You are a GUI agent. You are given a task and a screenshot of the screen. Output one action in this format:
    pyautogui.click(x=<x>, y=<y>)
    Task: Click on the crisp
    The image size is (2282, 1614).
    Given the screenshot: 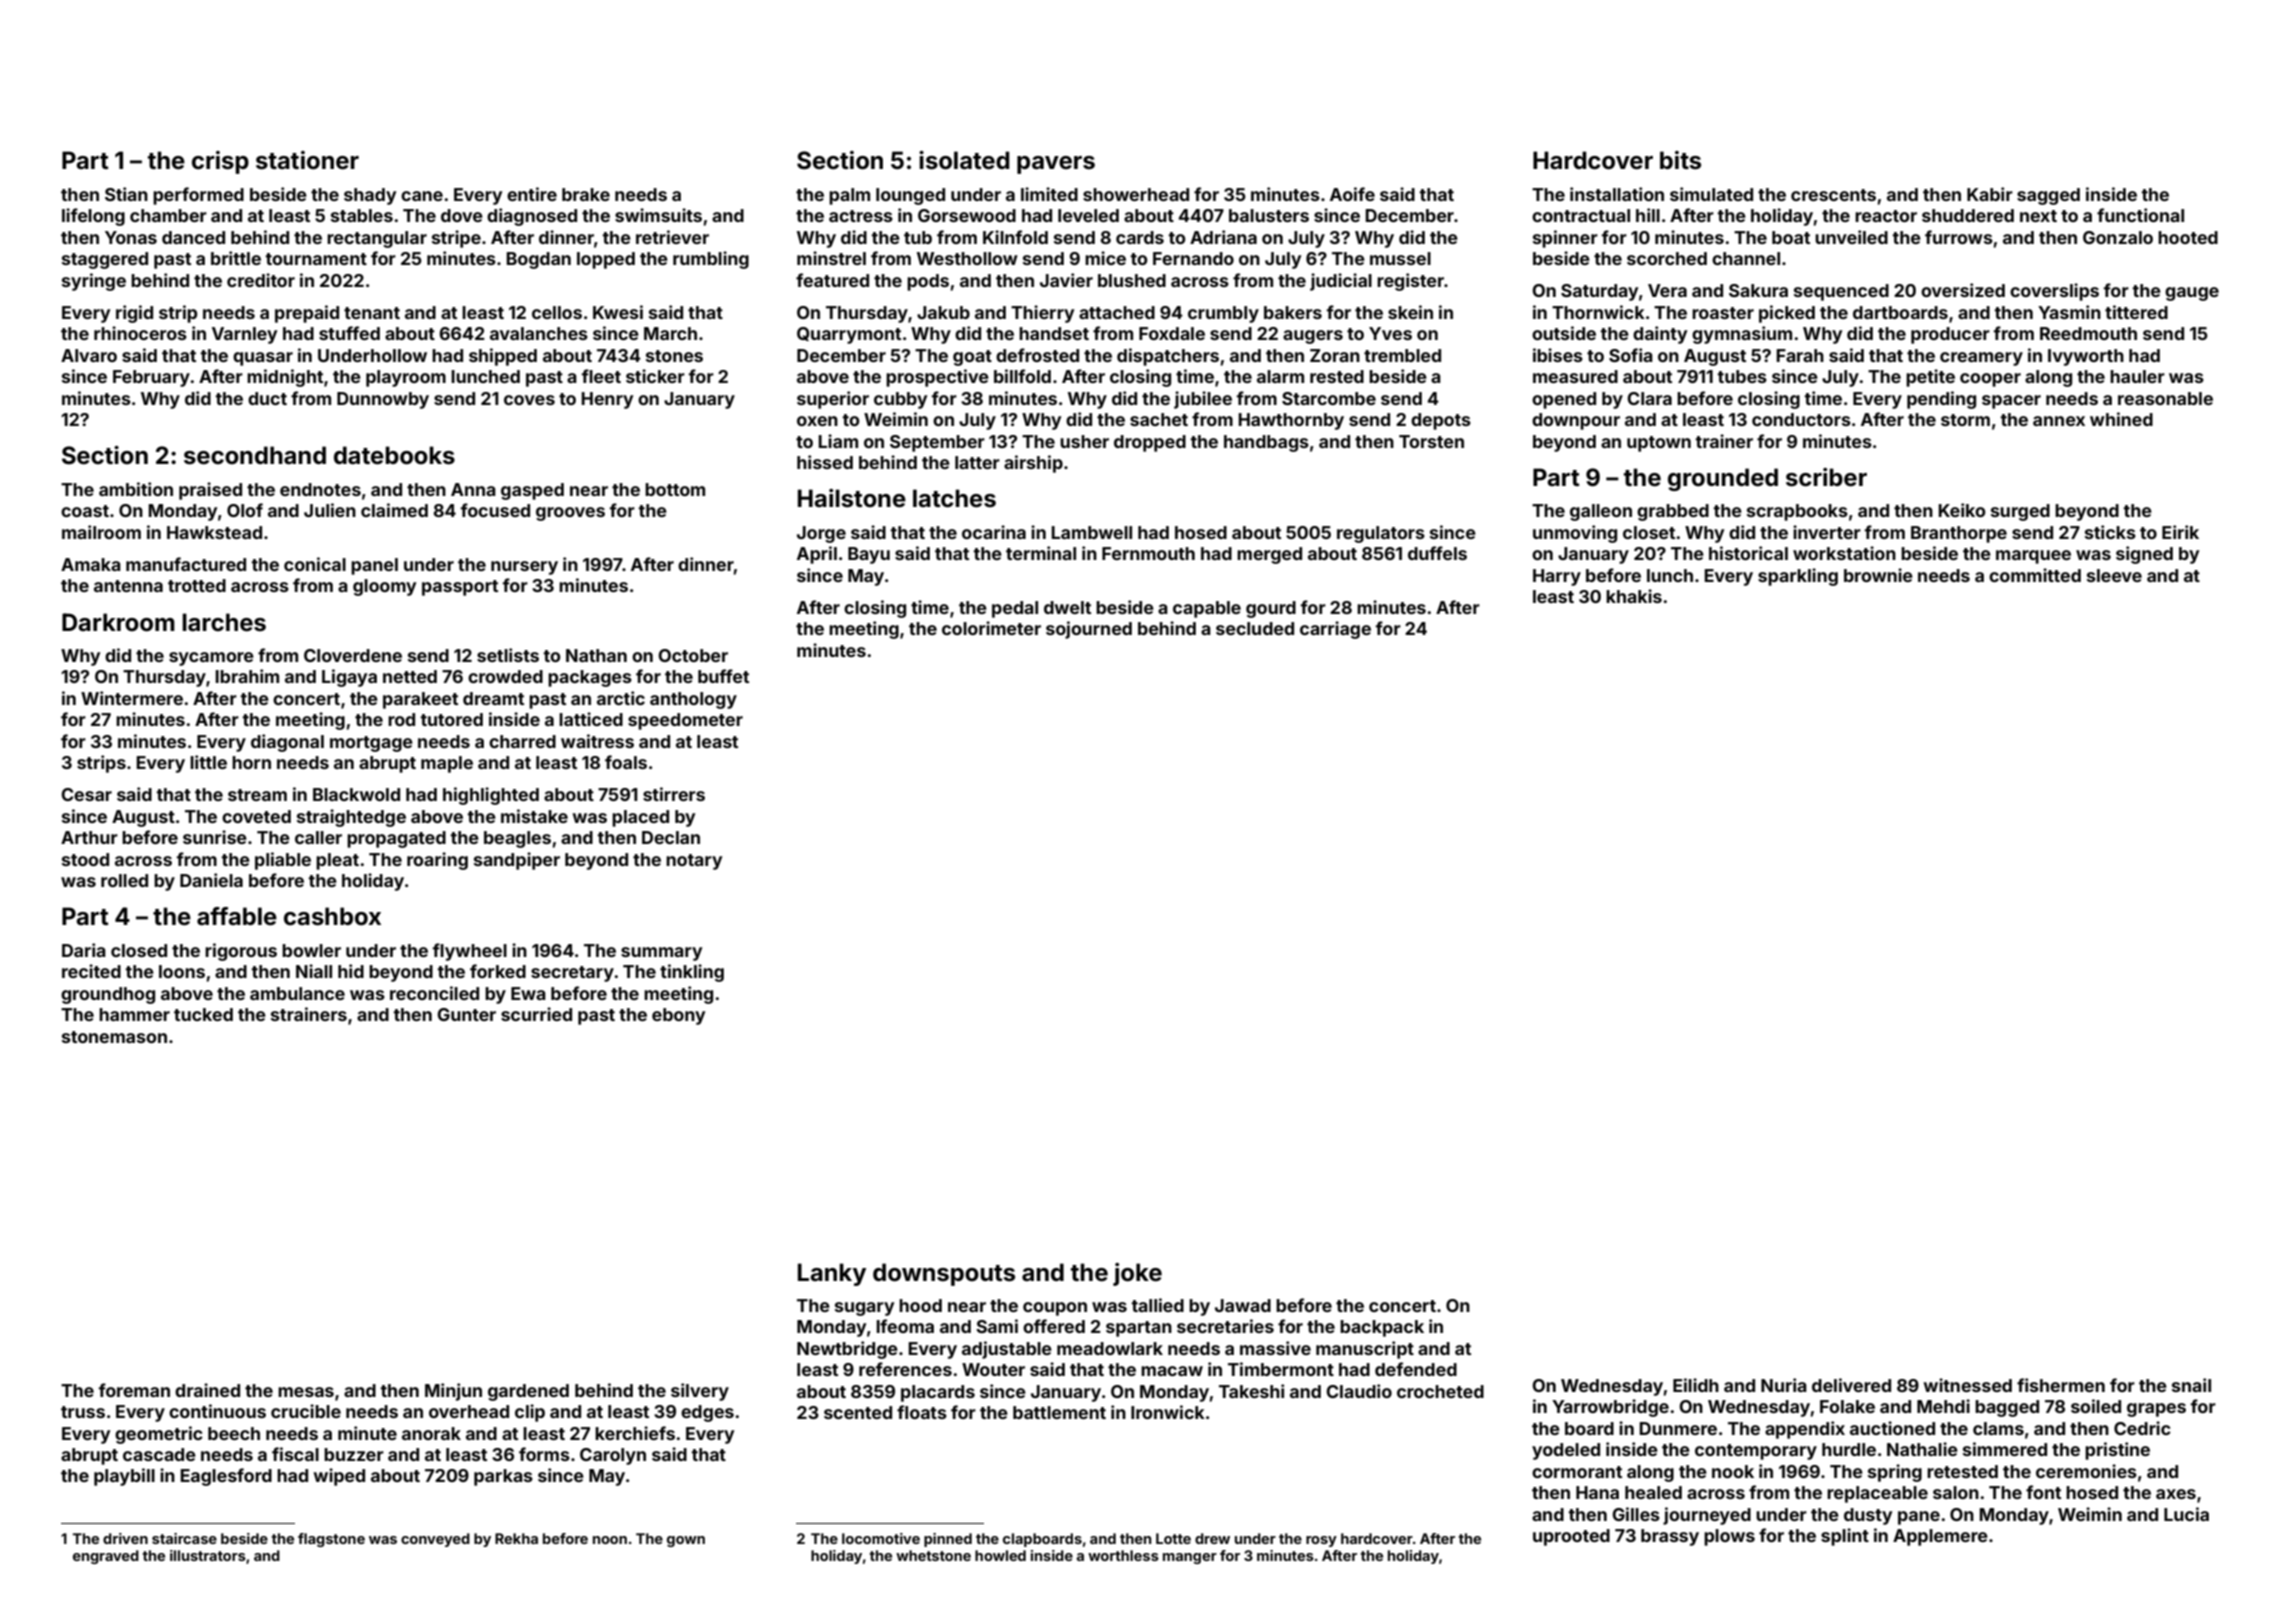 What is the action you would take?
    pyautogui.click(x=220, y=162)
